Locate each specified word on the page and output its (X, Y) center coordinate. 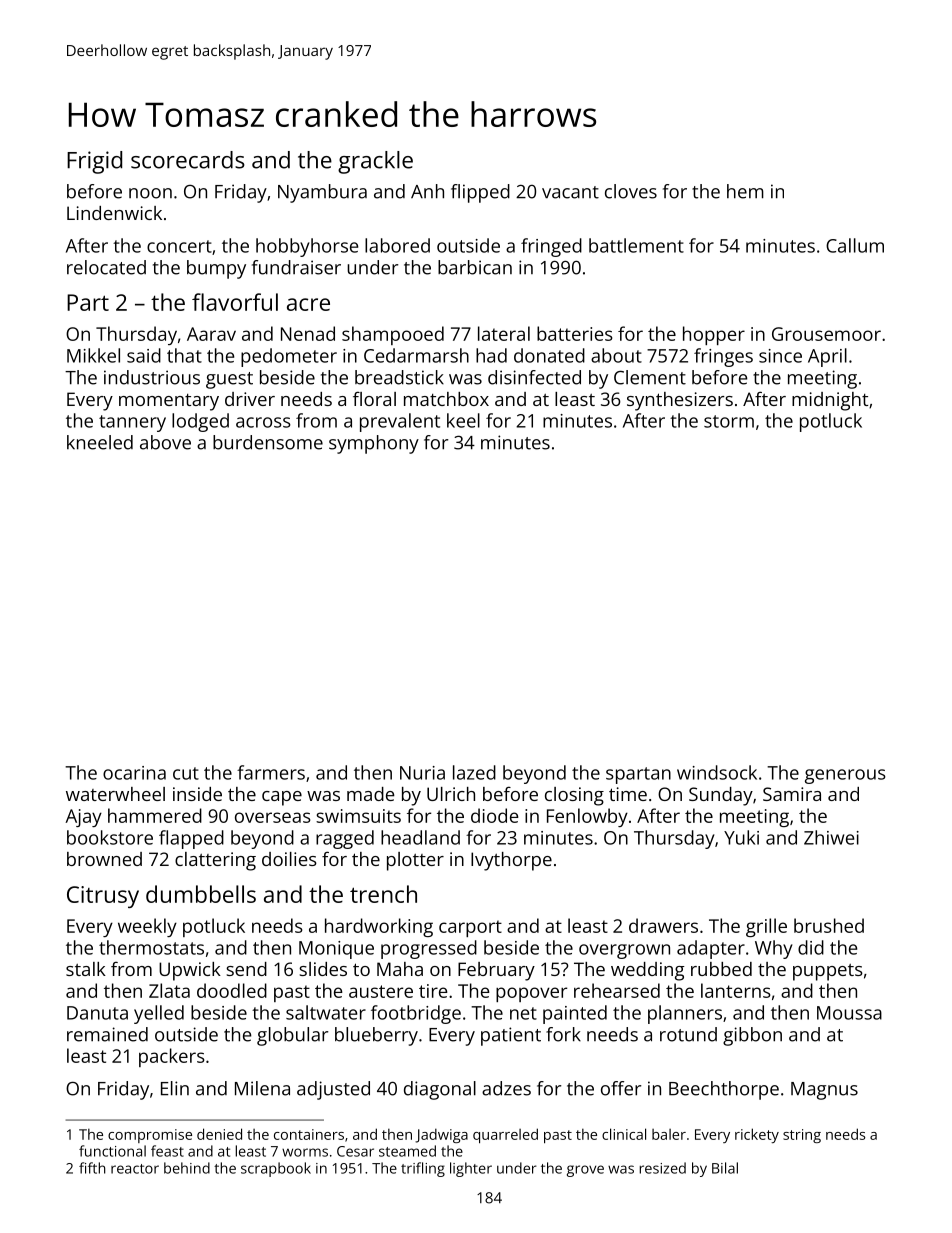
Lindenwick (114, 213)
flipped (480, 193)
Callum (855, 245)
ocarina (134, 773)
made (371, 794)
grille (766, 927)
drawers (663, 925)
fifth (92, 1168)
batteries (575, 333)
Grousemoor (826, 334)
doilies (289, 859)
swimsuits (358, 816)
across (263, 422)
